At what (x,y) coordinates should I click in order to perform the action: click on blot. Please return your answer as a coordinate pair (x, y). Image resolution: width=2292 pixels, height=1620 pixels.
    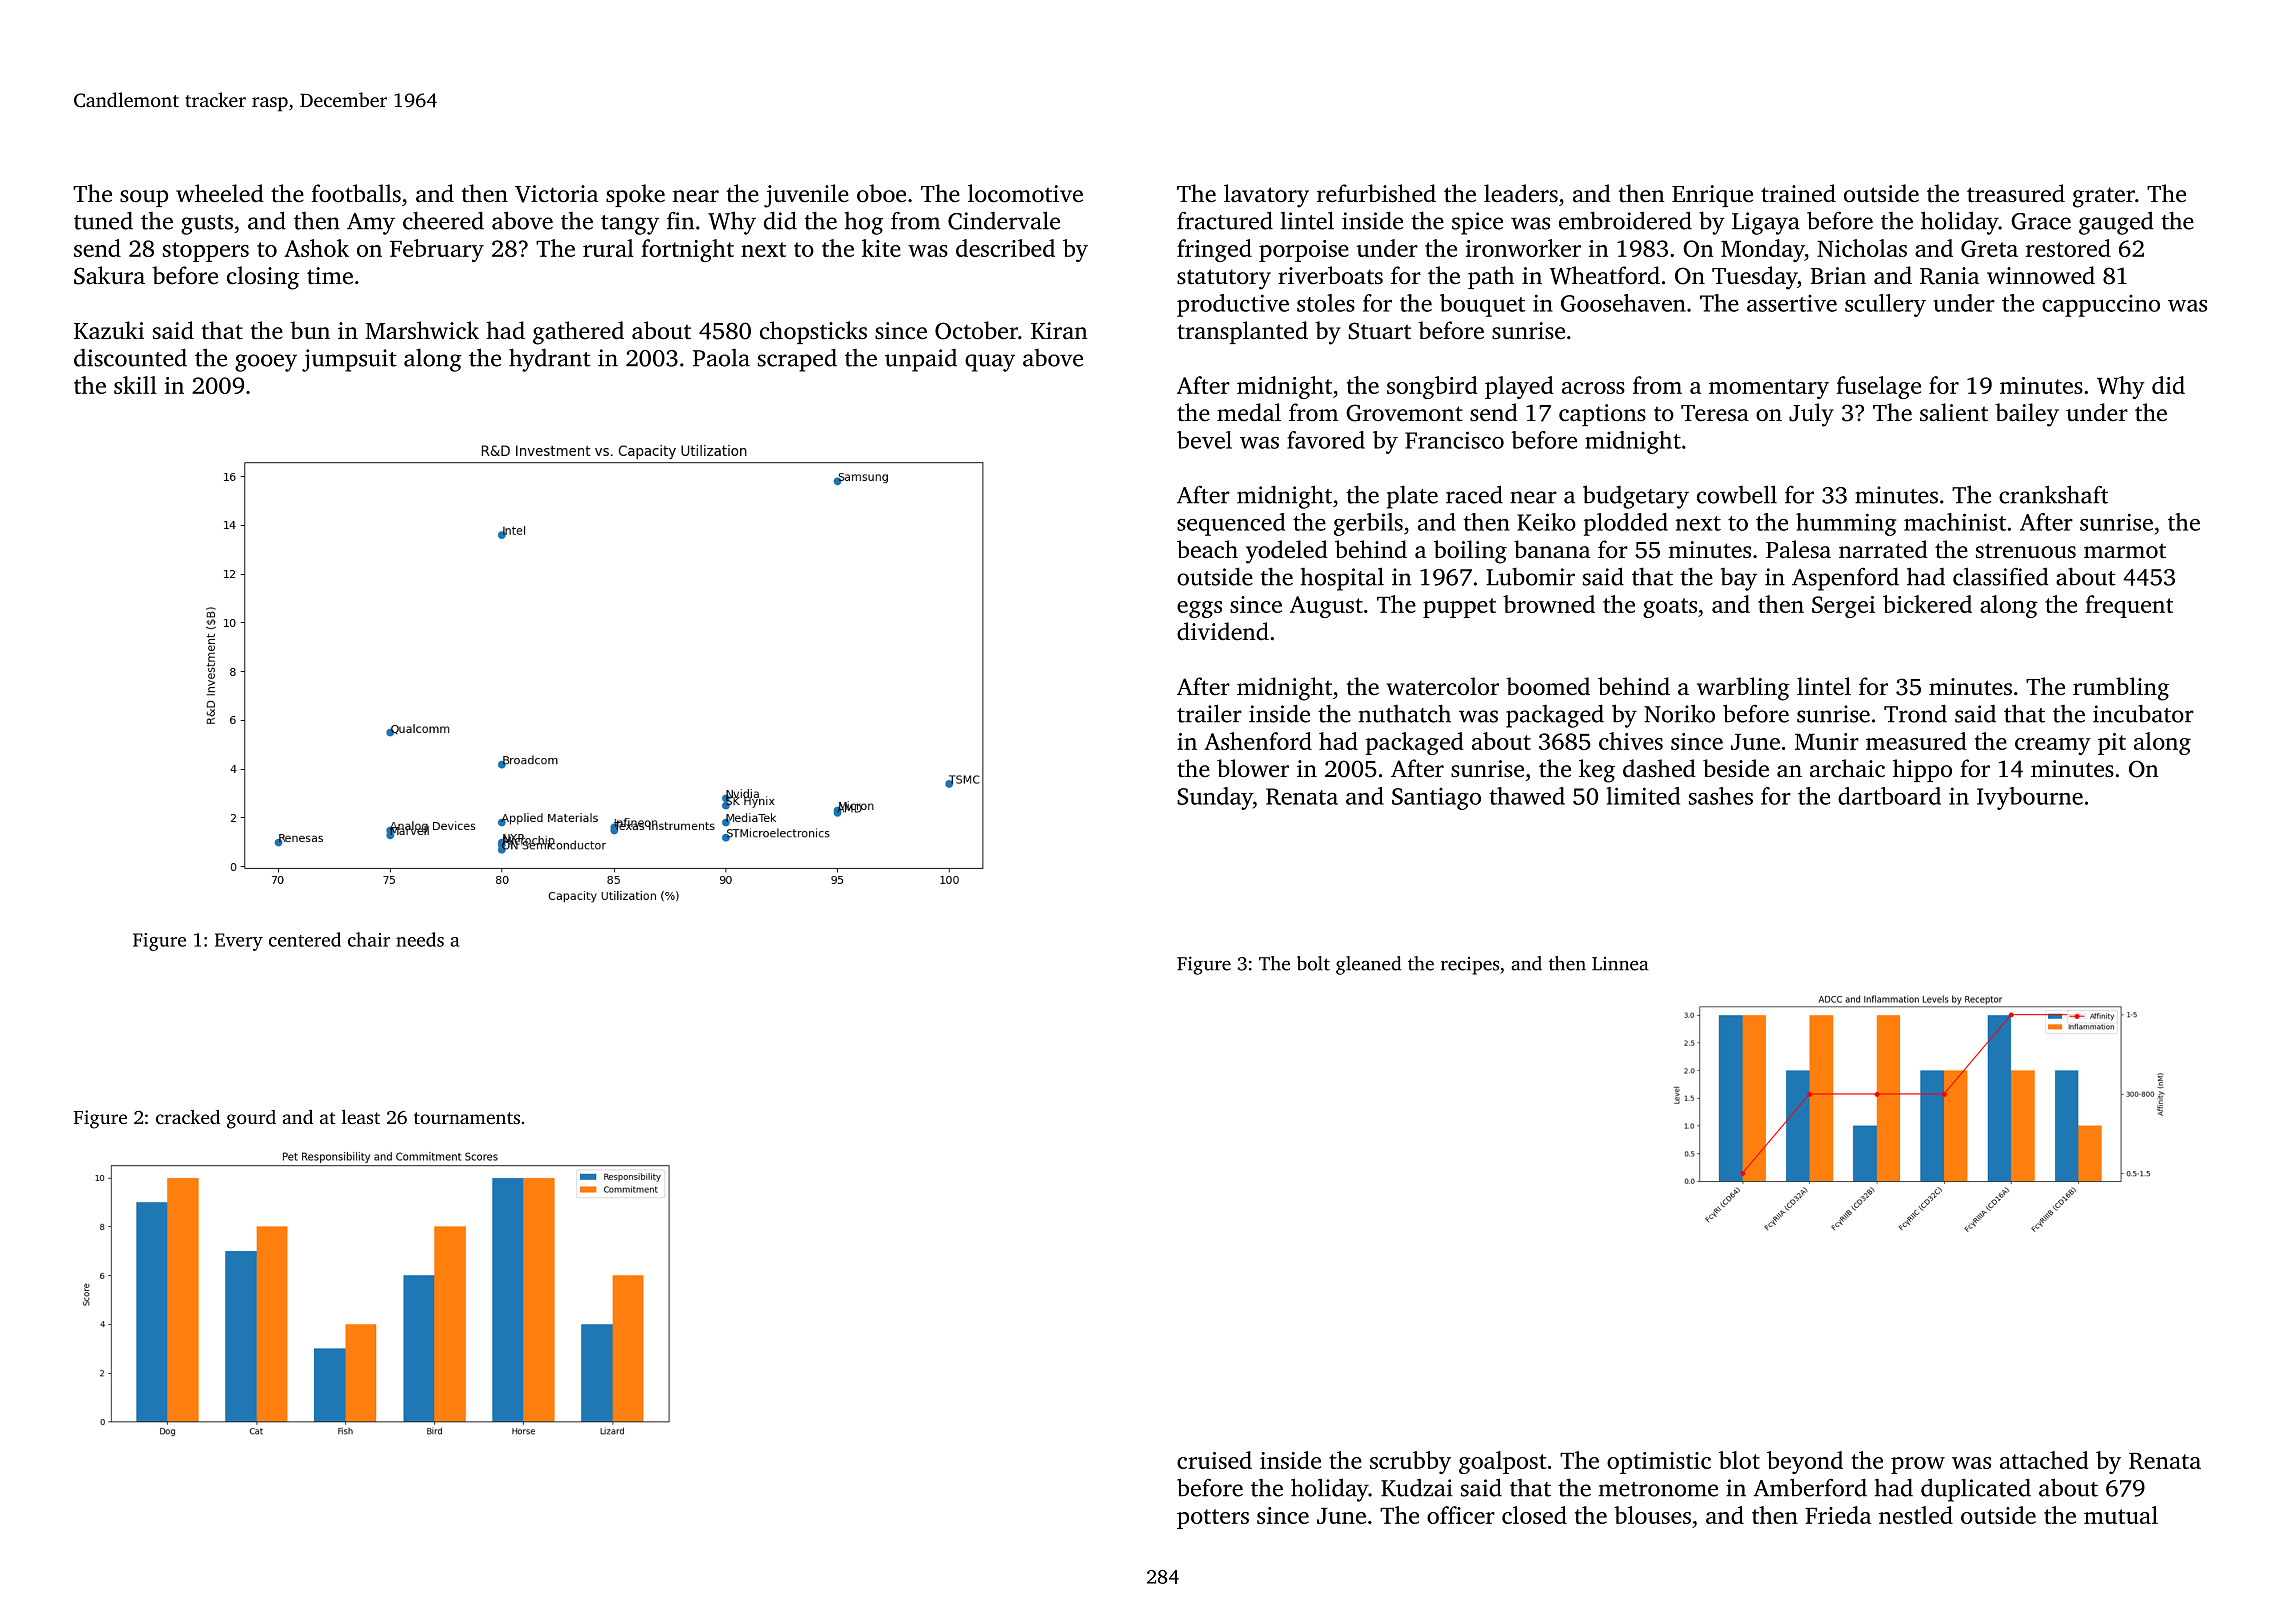
    Looking at the image, I should click on (1739, 1460).
